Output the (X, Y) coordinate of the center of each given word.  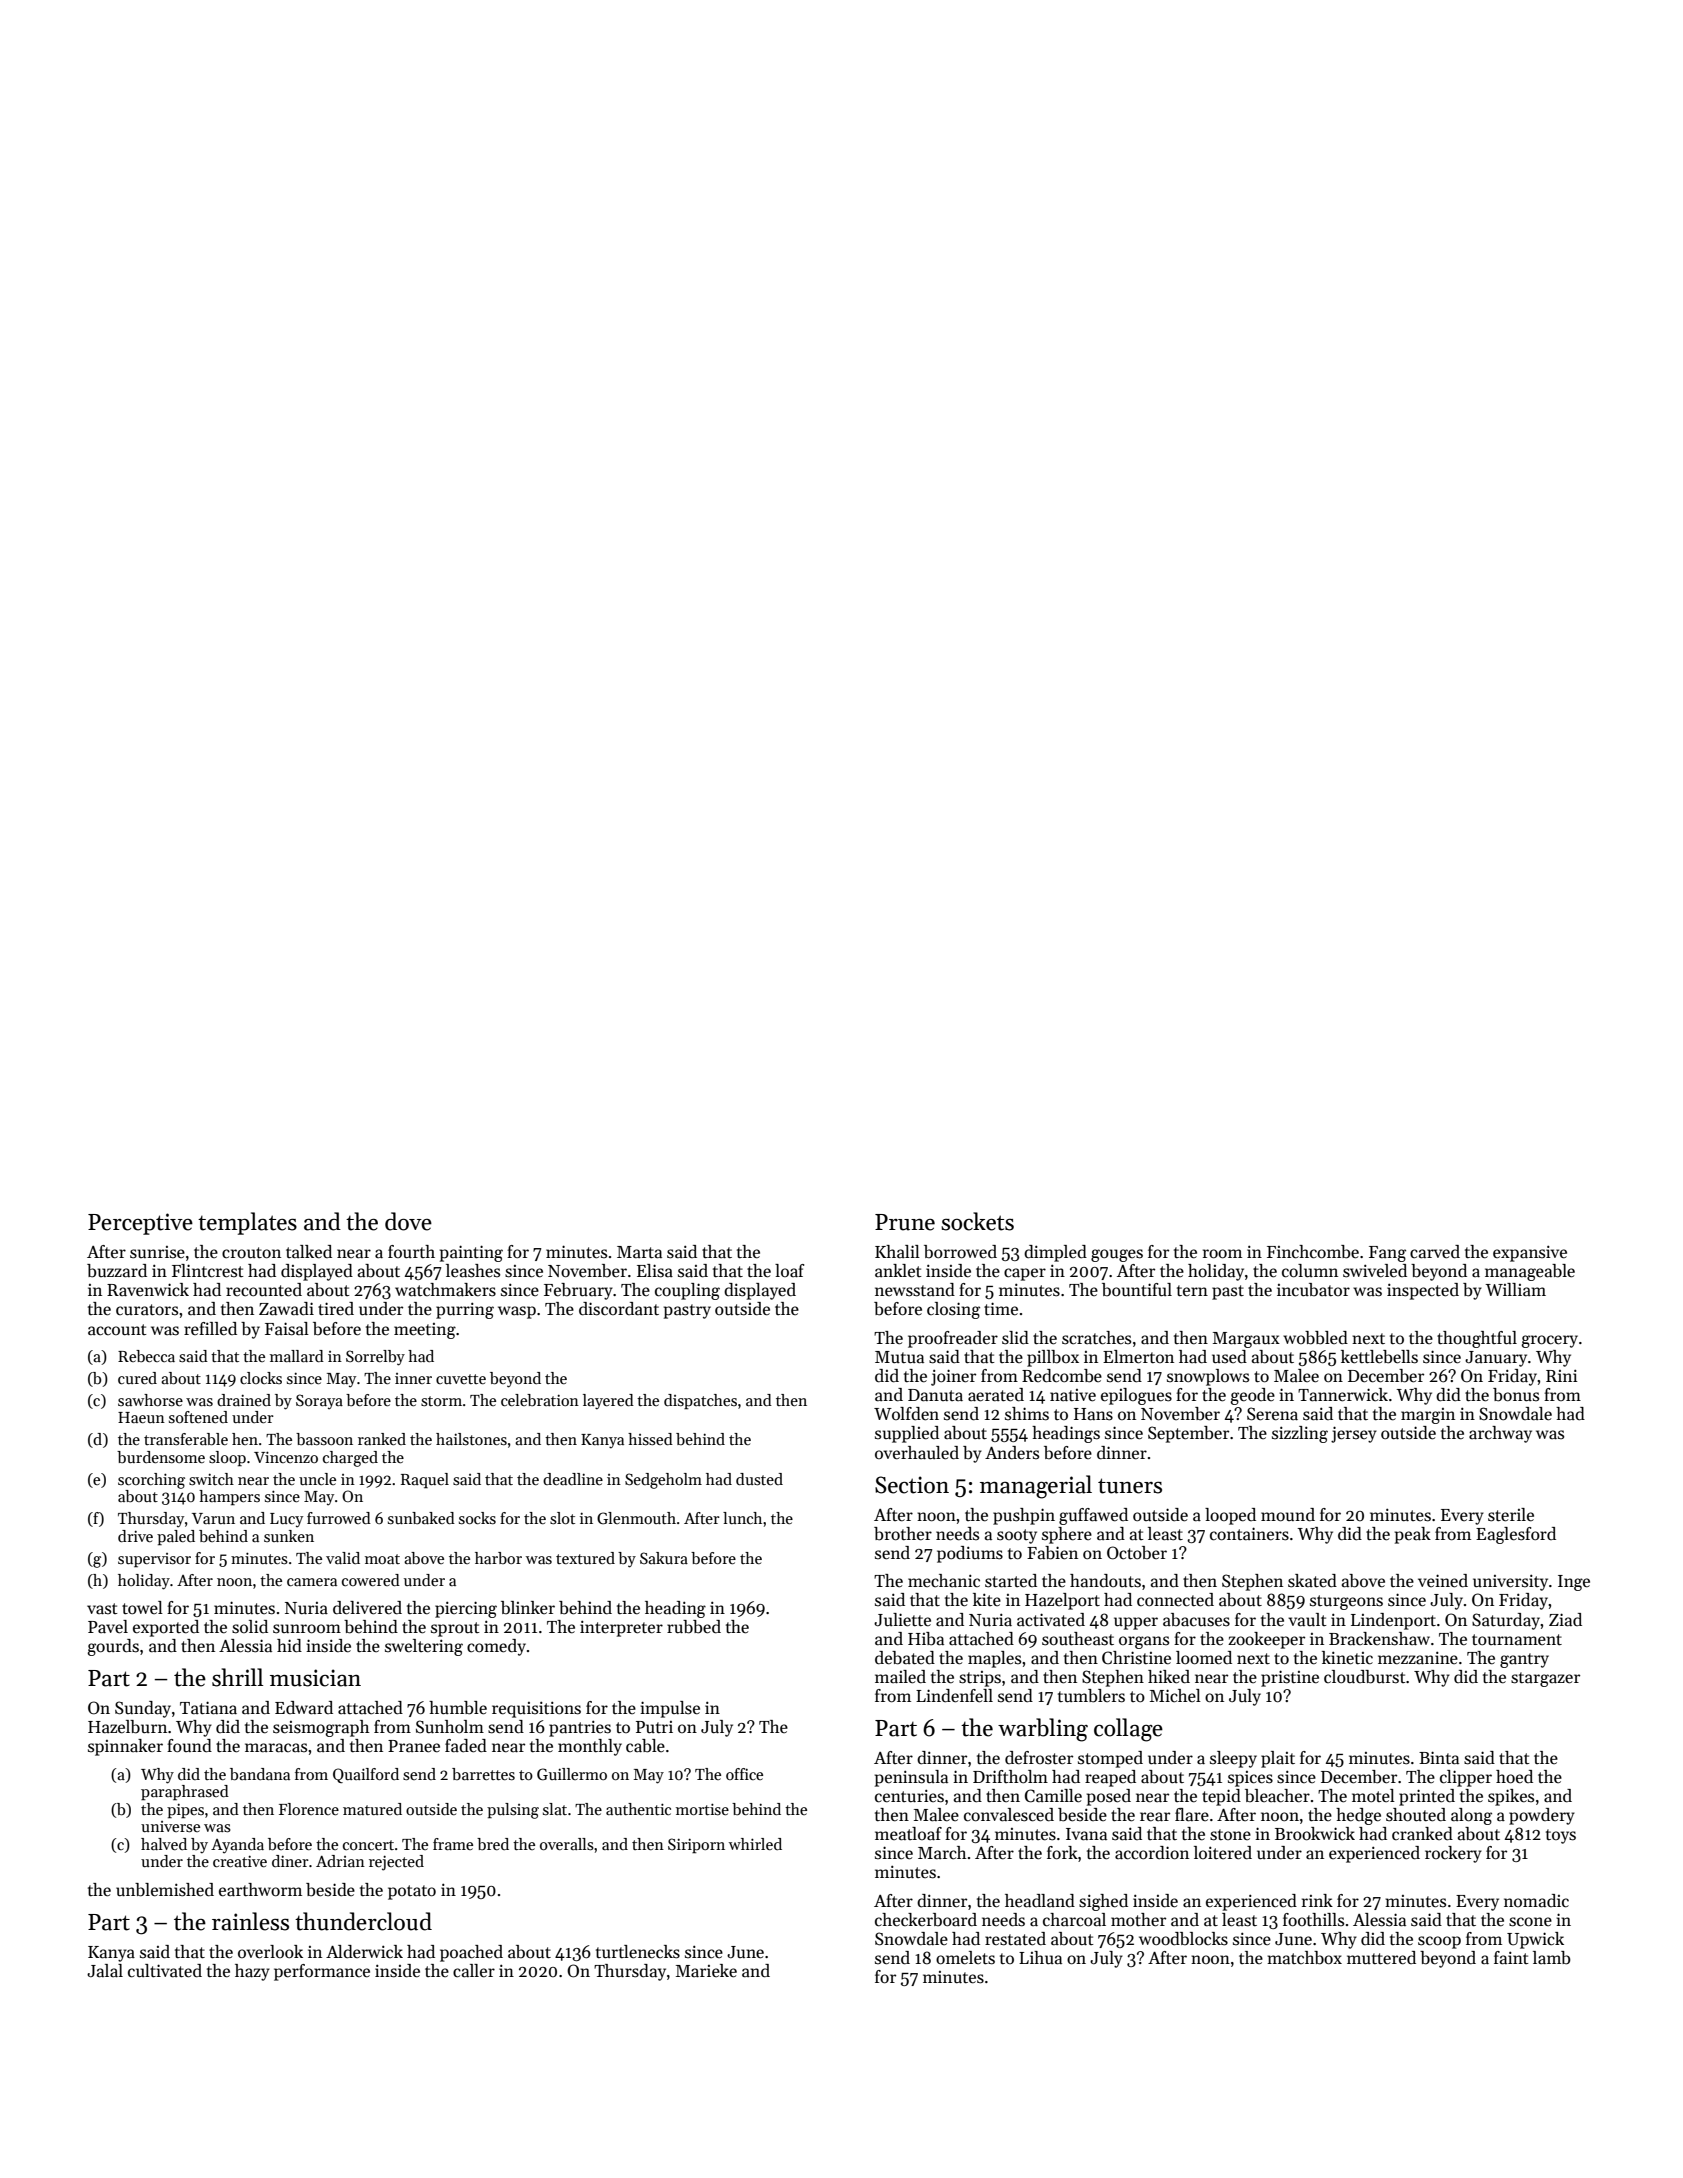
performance (322, 1972)
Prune (905, 1222)
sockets (977, 1221)
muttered (1381, 1958)
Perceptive (140, 1224)
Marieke (706, 1971)
